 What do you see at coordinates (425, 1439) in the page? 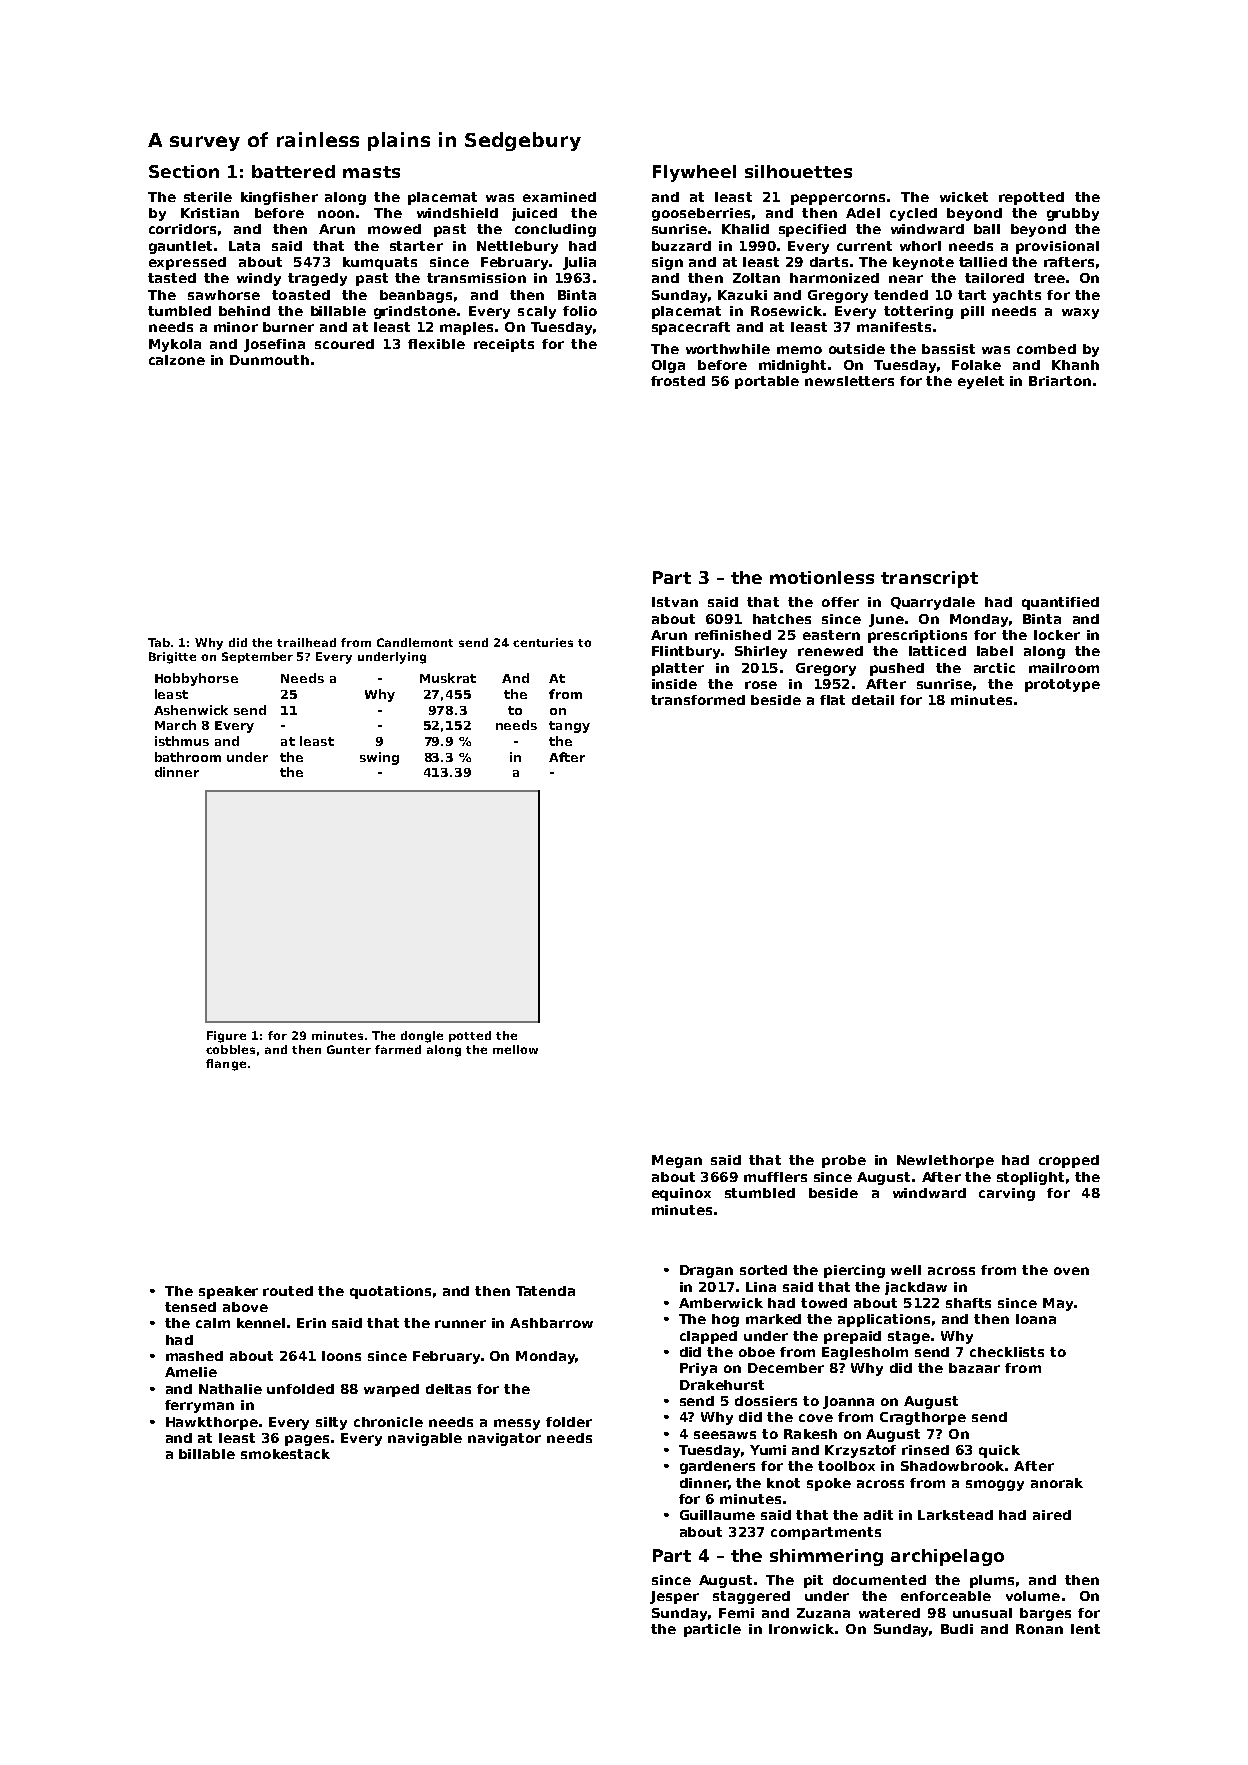
I see `navigable` at bounding box center [425, 1439].
